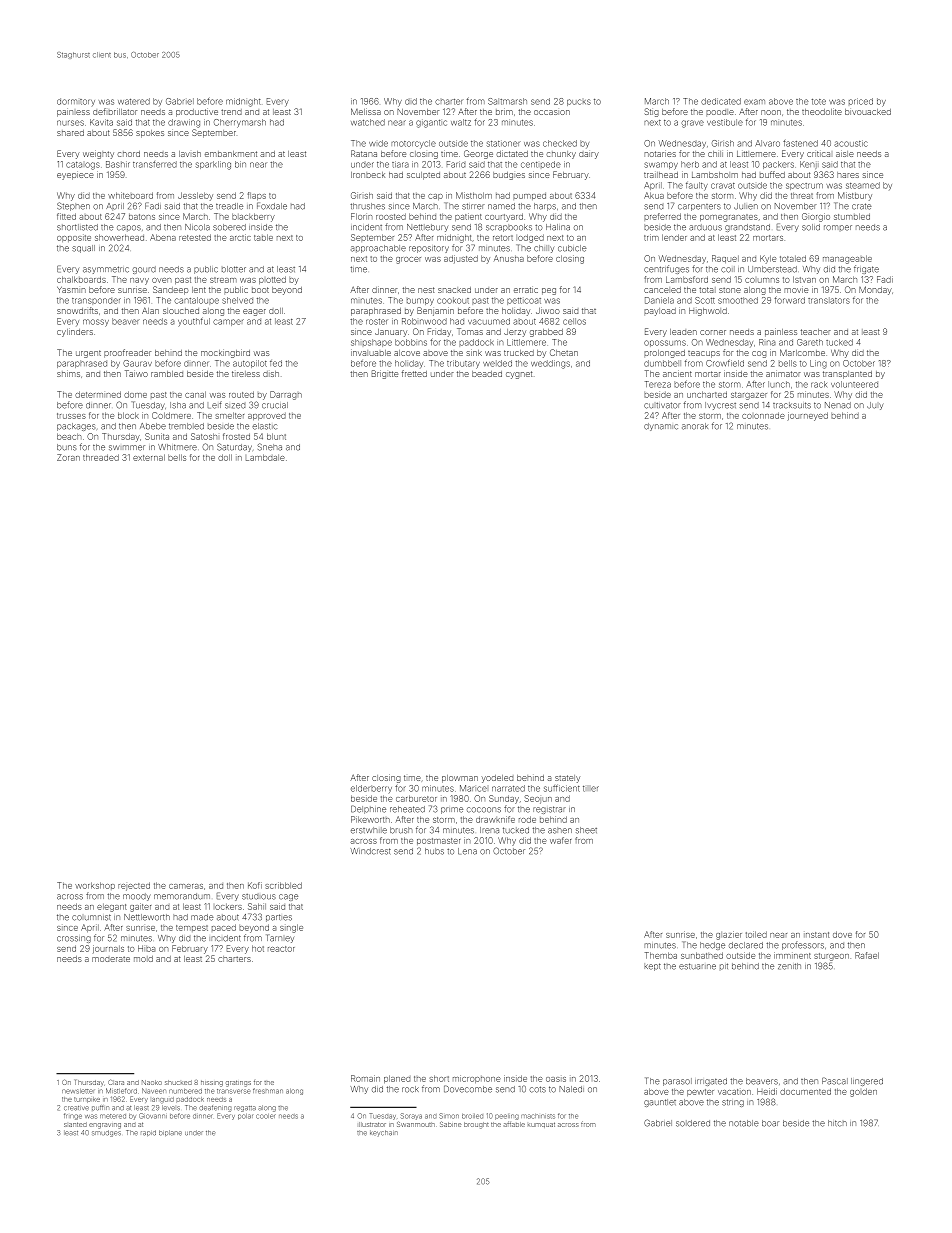  Describe the element at coordinates (408, 260) in the screenshot. I see `grocer` at that location.
